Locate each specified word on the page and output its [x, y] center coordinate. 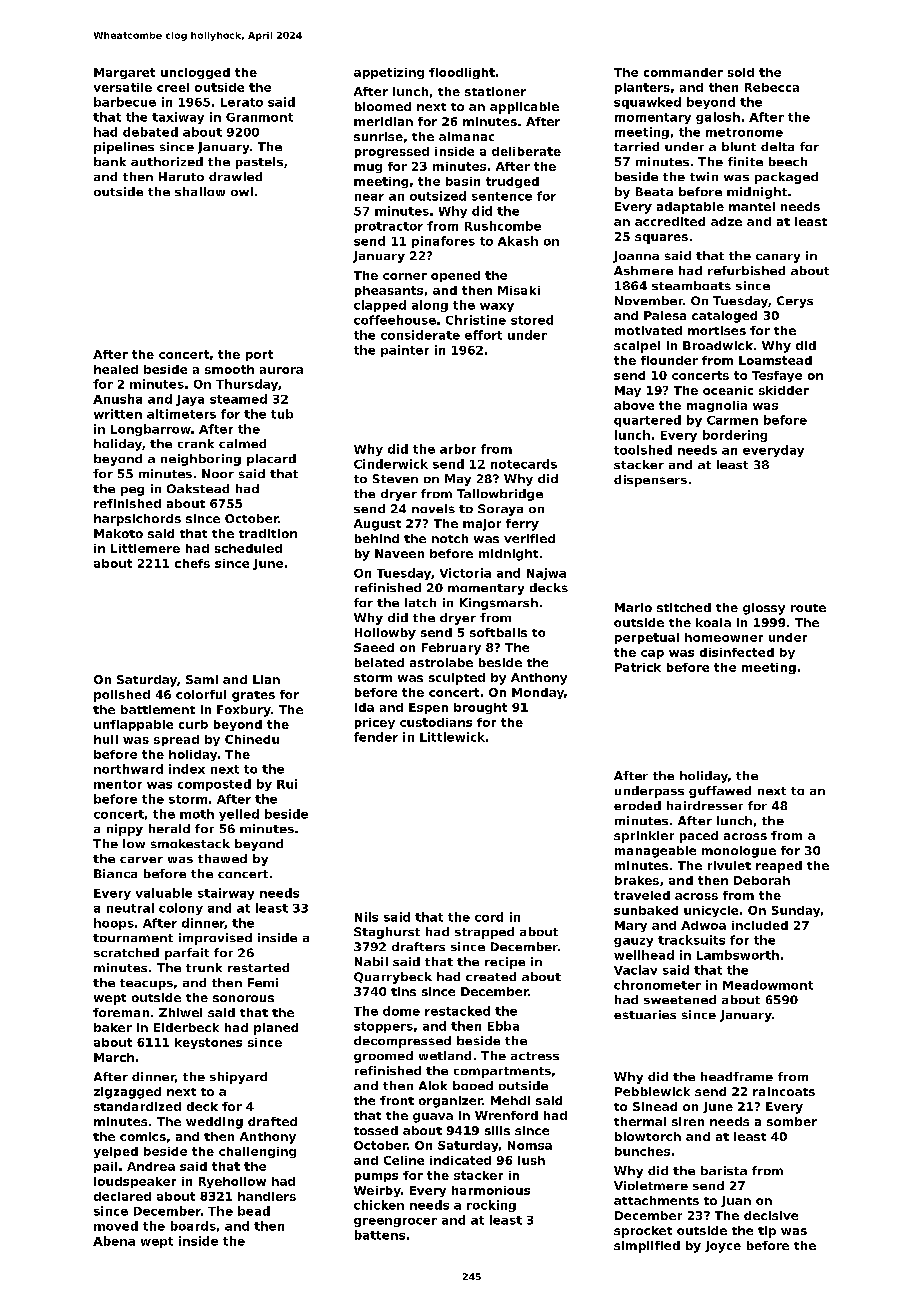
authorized [167, 161]
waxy [497, 307]
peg [132, 491]
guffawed [720, 792]
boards [193, 1226]
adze [726, 221]
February [451, 649]
